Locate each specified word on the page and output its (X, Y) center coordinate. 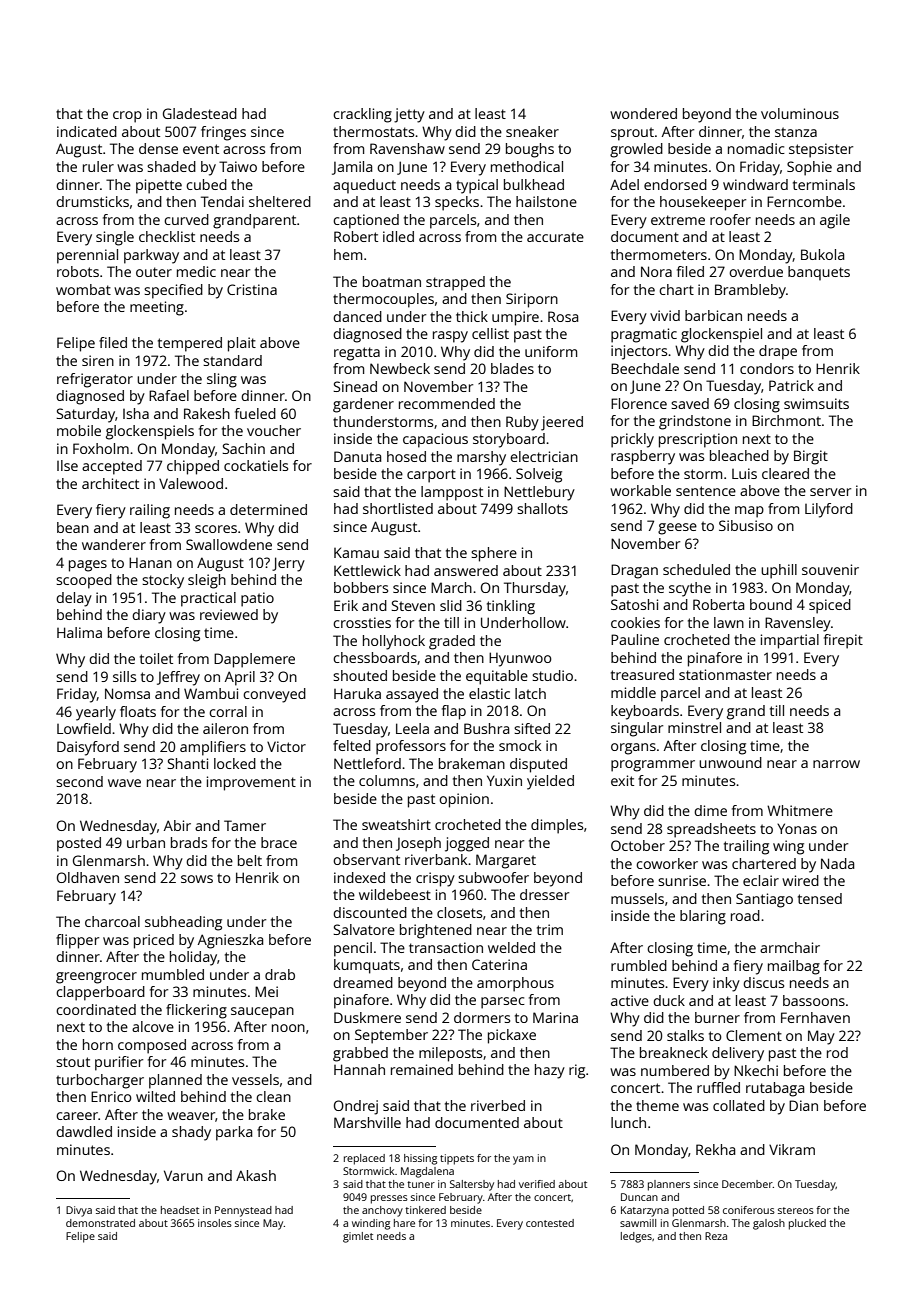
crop (127, 117)
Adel (624, 184)
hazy (550, 1071)
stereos (796, 1210)
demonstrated (100, 1223)
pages (88, 566)
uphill (779, 571)
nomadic (756, 148)
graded (452, 642)
